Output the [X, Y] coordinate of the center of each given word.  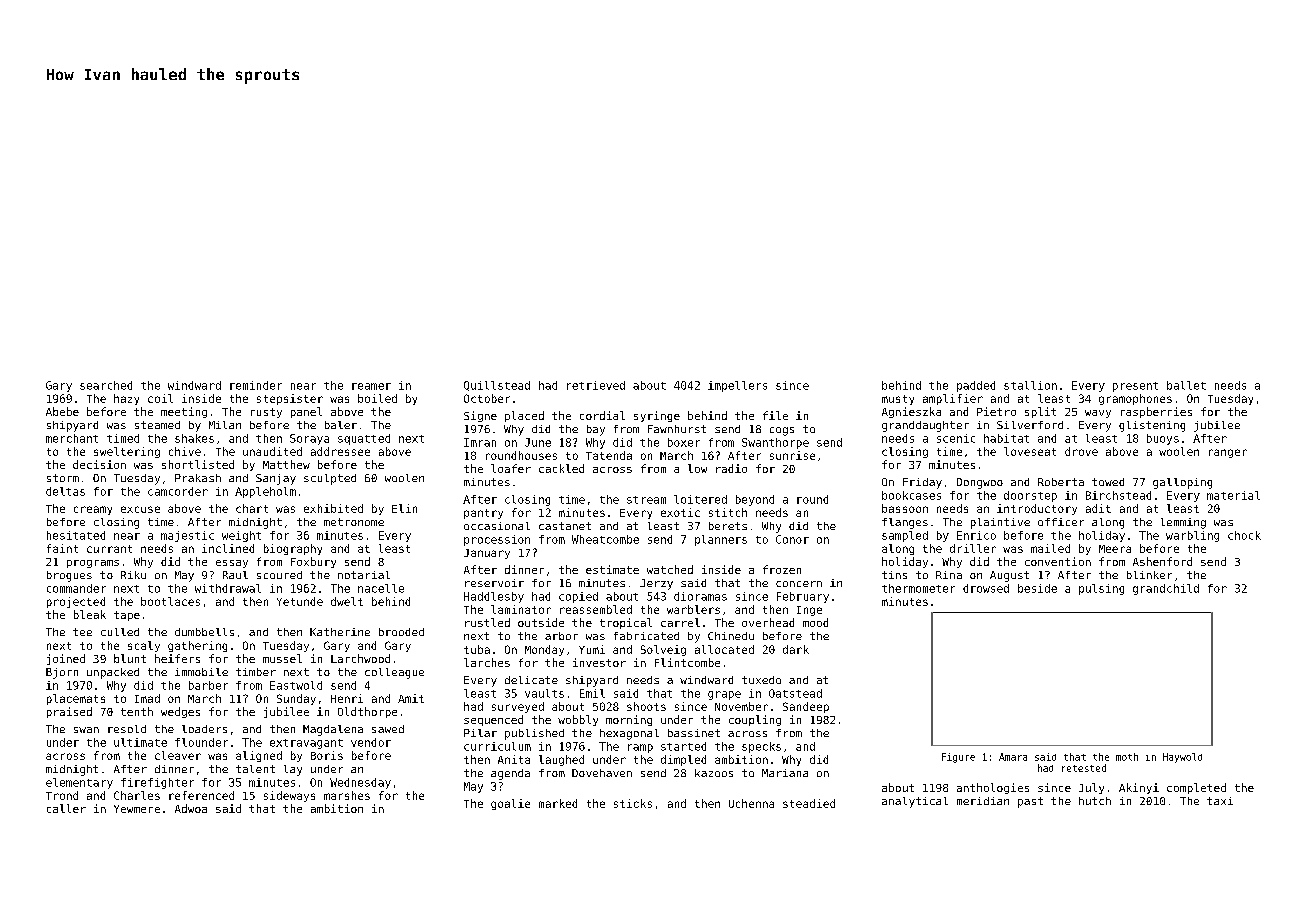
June [538, 442]
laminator [521, 609]
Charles [137, 795]
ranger [1228, 453]
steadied [809, 803]
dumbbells [204, 632]
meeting [184, 412]
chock [1244, 535]
